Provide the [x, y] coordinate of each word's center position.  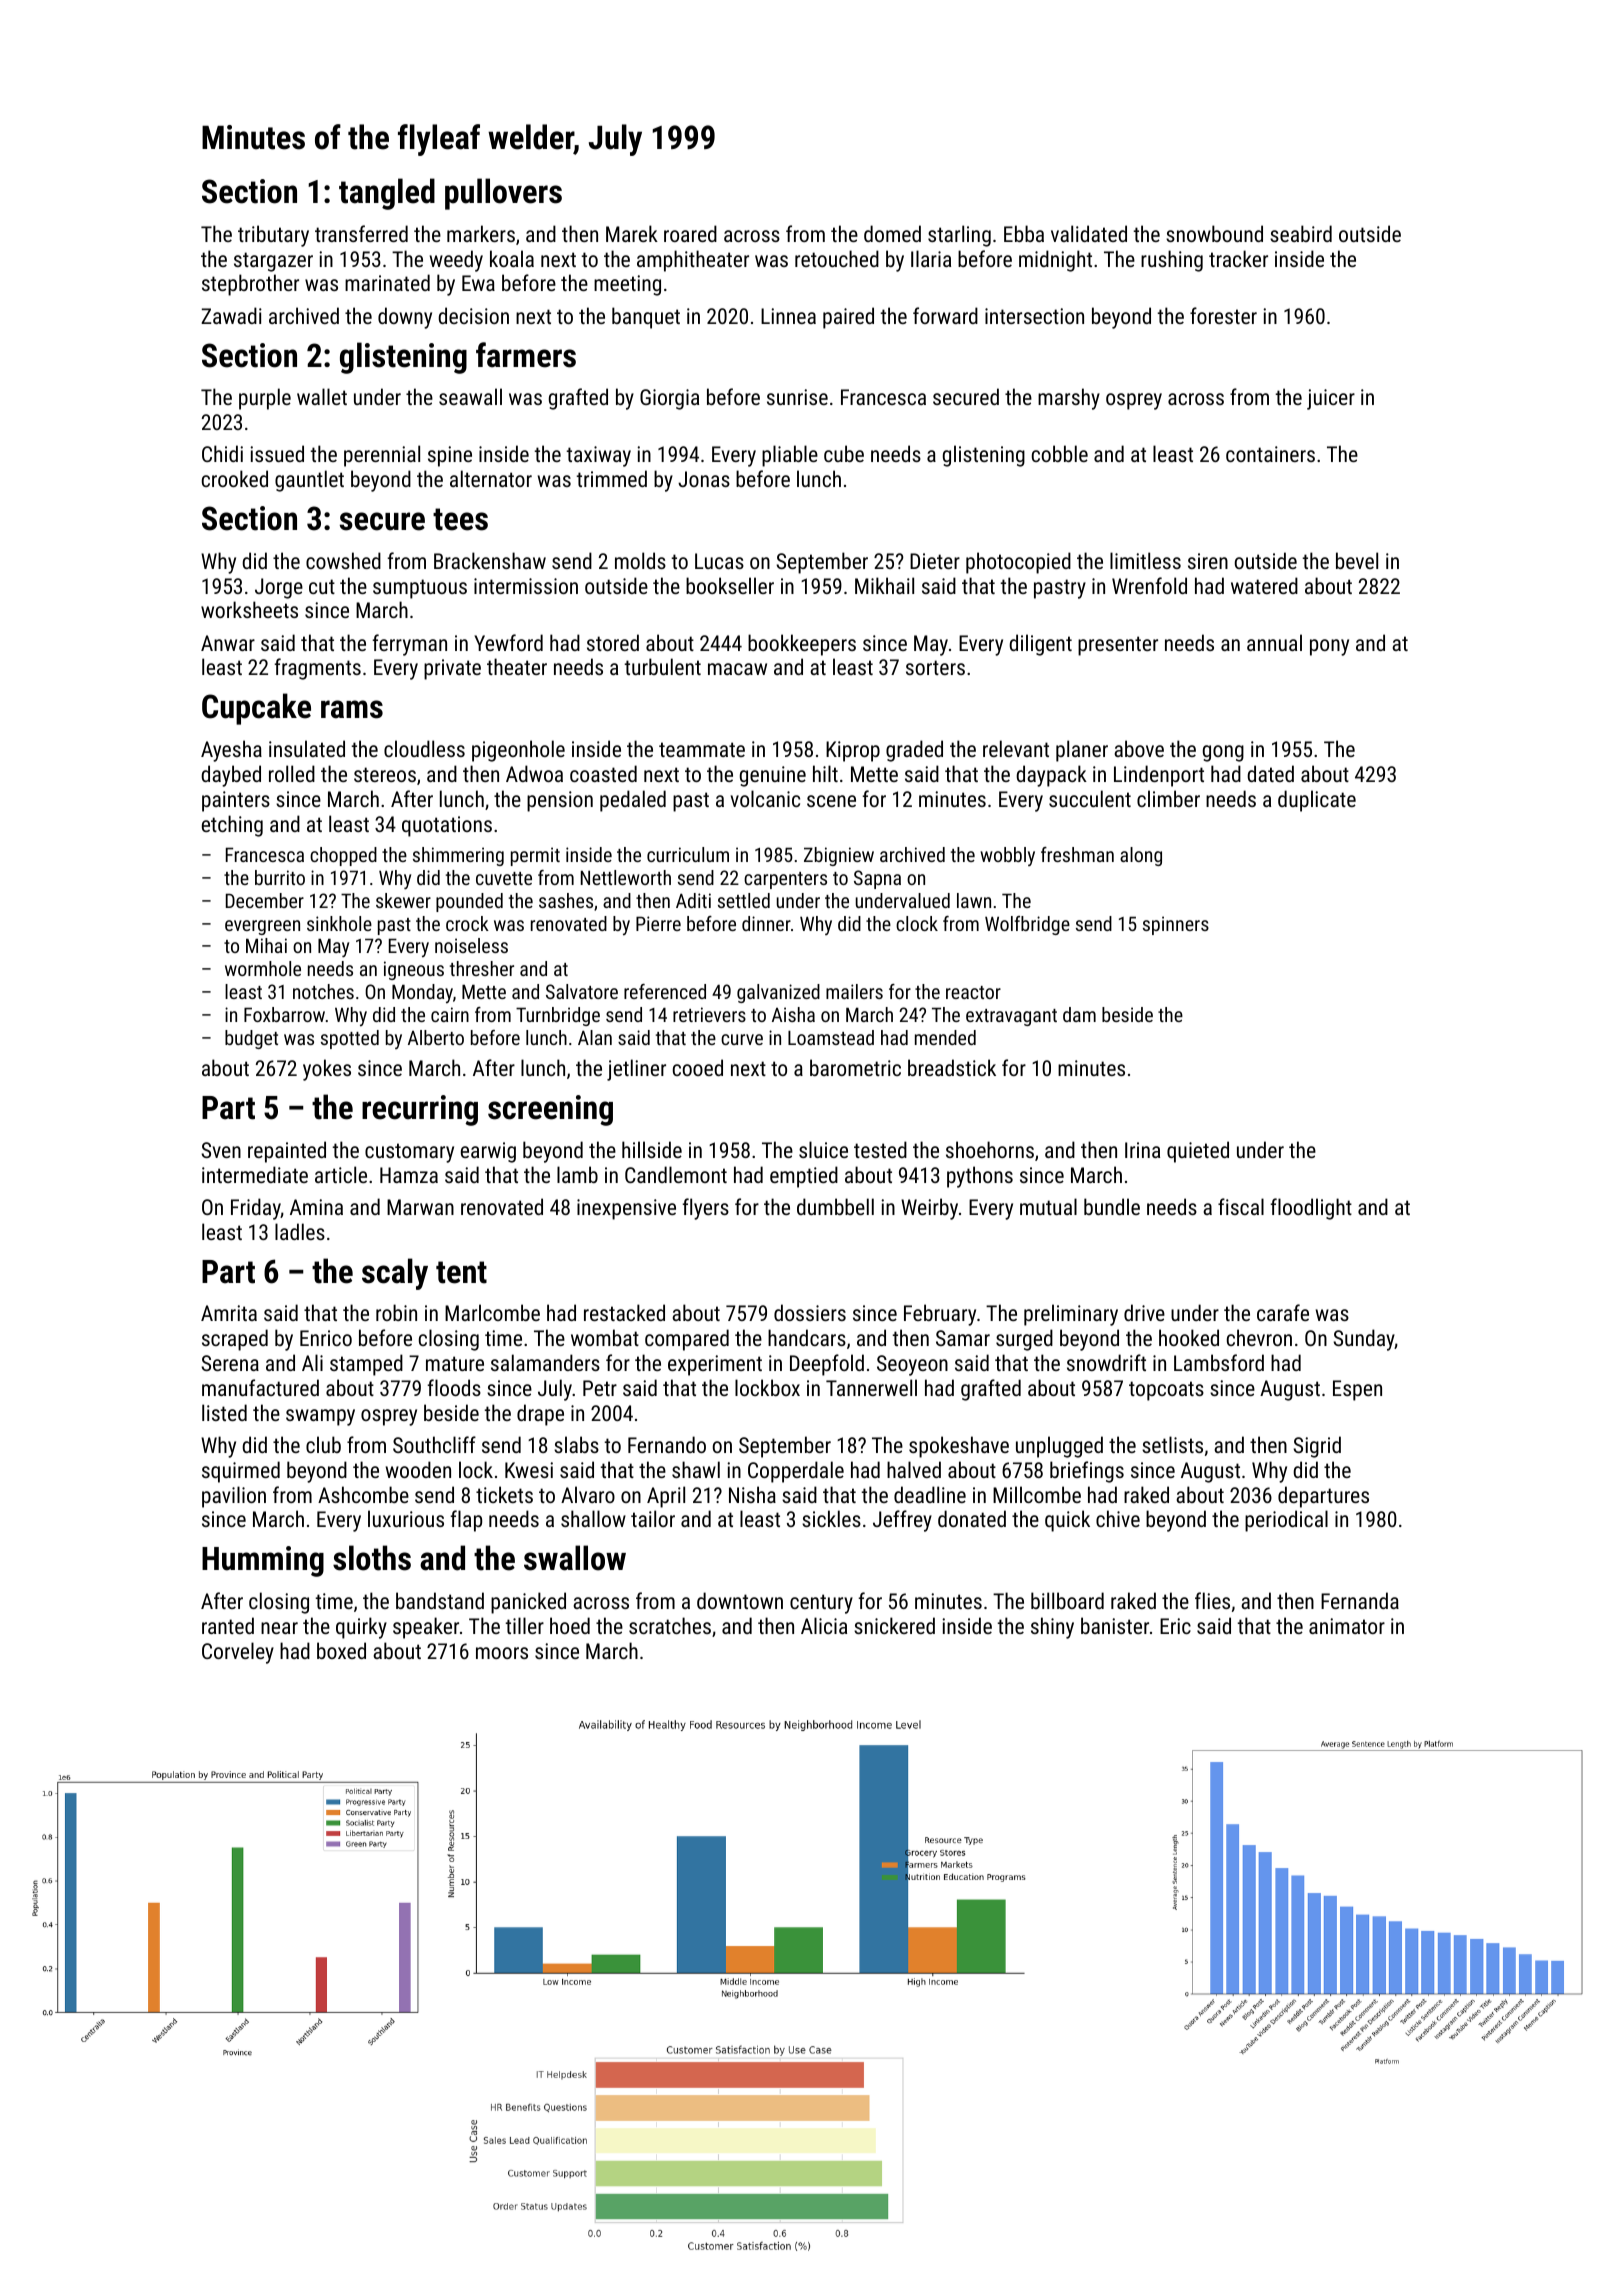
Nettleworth [626, 877]
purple [265, 399]
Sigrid [1317, 1447]
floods [454, 1387]
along [1141, 856]
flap [466, 1521]
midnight [1055, 261]
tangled [387, 194]
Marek [632, 233]
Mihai [266, 945]
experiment [715, 1365]
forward [945, 315]
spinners [1176, 925]
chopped [343, 856]
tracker [1238, 258]
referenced [665, 991]
